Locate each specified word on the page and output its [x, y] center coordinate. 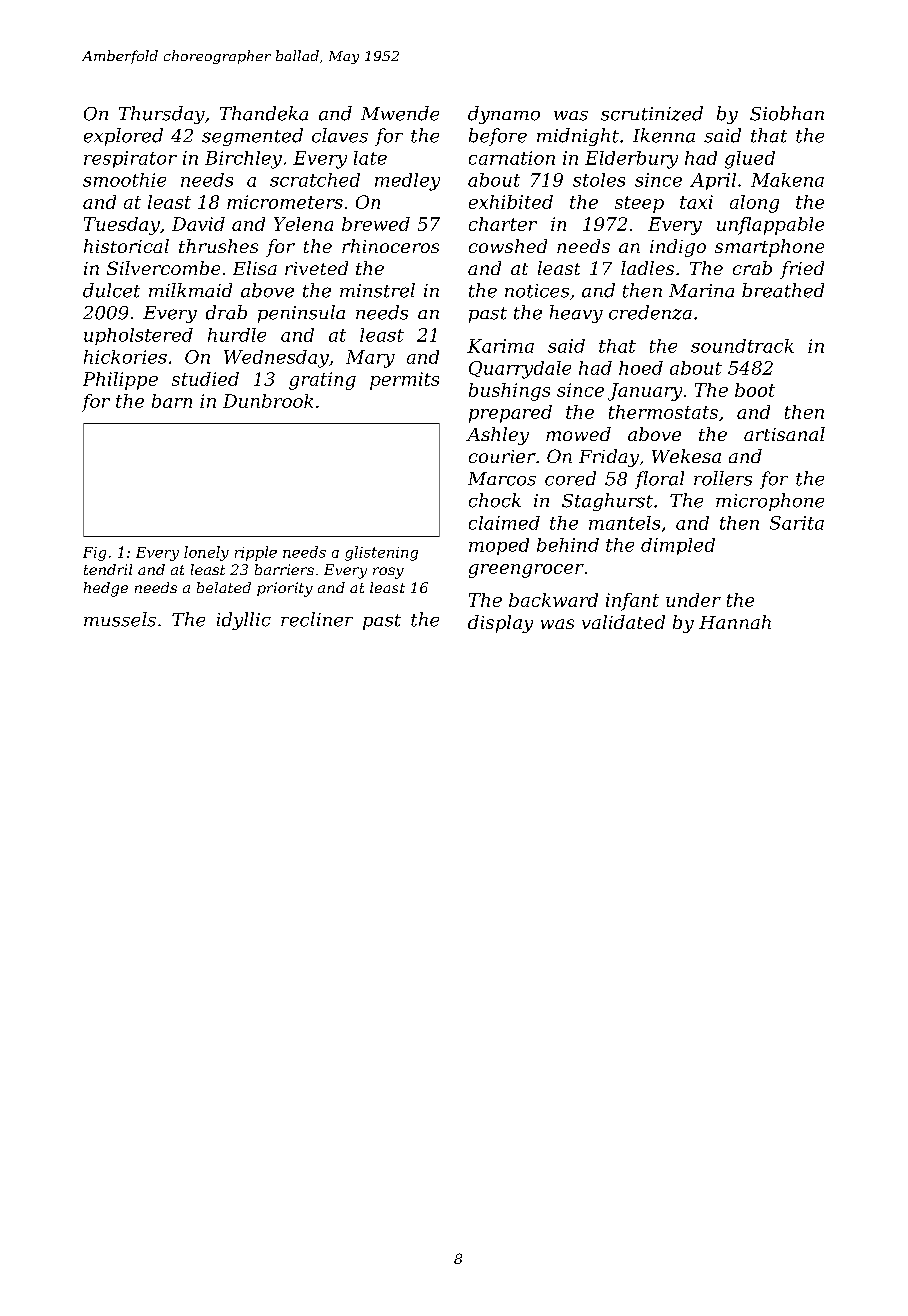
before [498, 137]
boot [755, 390]
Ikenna [664, 135]
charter [503, 224]
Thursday [162, 115]
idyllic [244, 621]
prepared [510, 414]
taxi [696, 202]
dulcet [111, 290]
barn [172, 401]
